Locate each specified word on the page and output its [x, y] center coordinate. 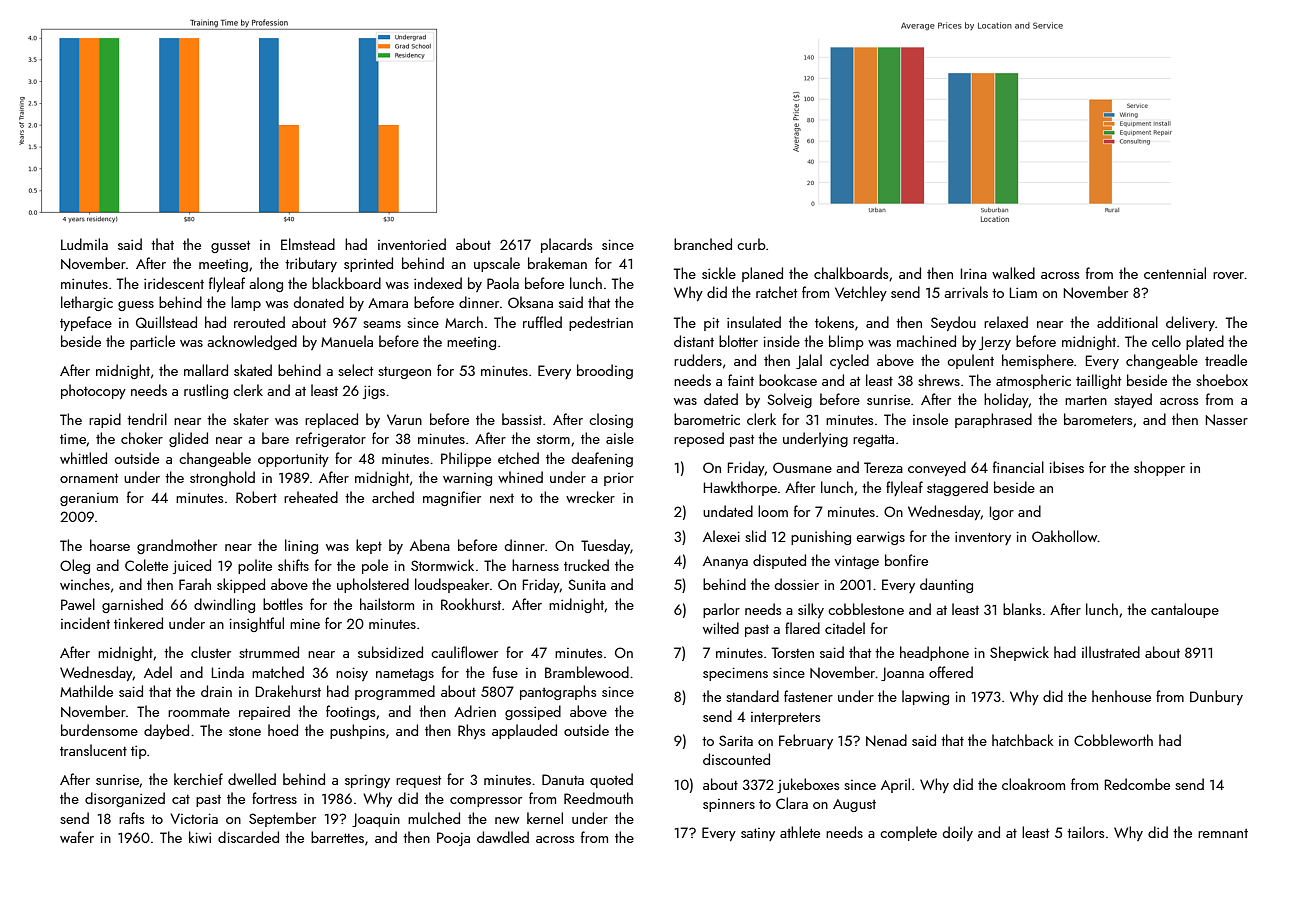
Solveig [789, 400]
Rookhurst [471, 604]
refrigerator [331, 439]
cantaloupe [1185, 610]
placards [566, 245]
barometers [1098, 419]
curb [751, 244]
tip [139, 752]
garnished [132, 605]
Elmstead [308, 244]
